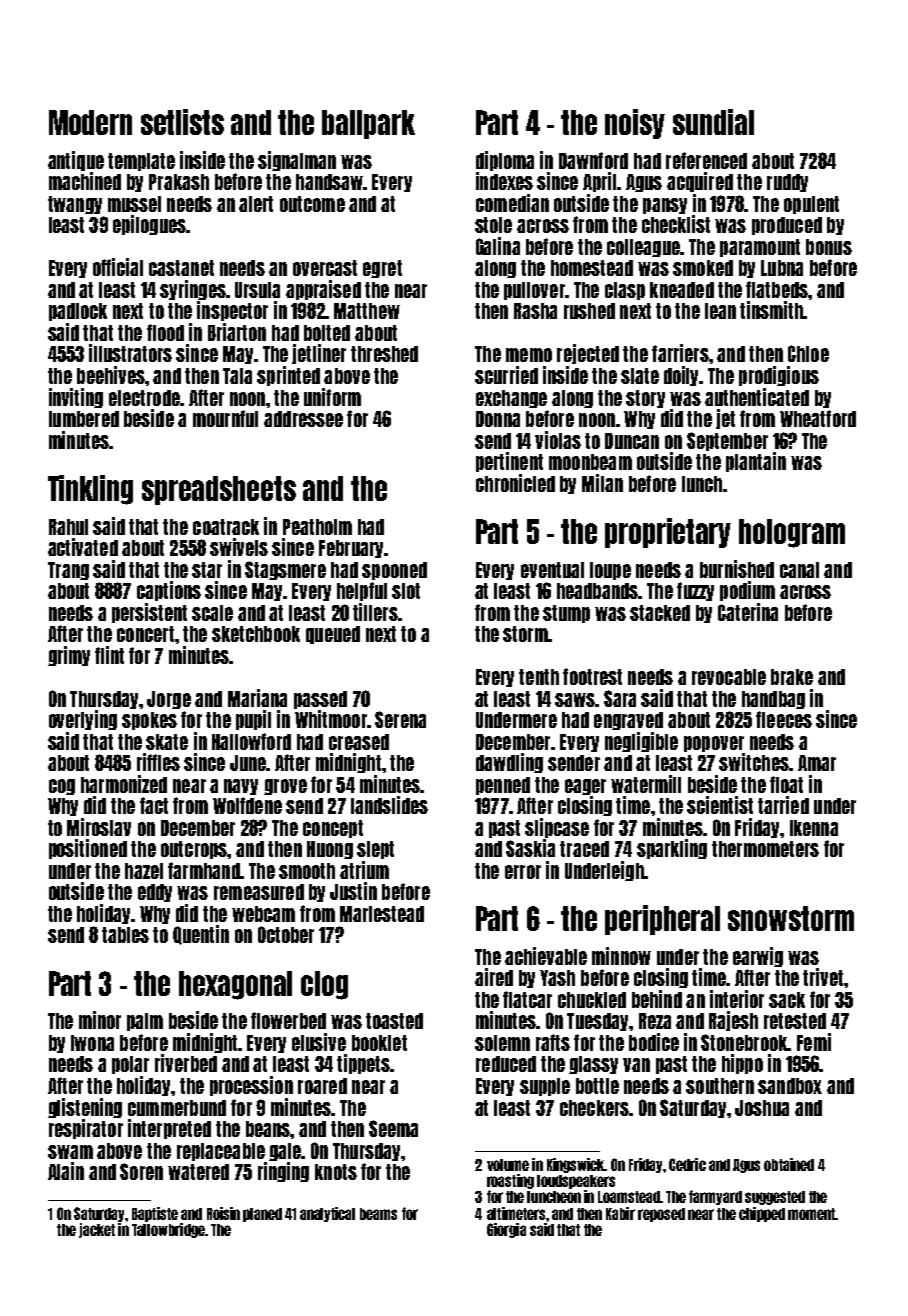 Image resolution: width=908 pixels, height=1316 pixels. I want to click on riverbed, so click(186, 1063).
